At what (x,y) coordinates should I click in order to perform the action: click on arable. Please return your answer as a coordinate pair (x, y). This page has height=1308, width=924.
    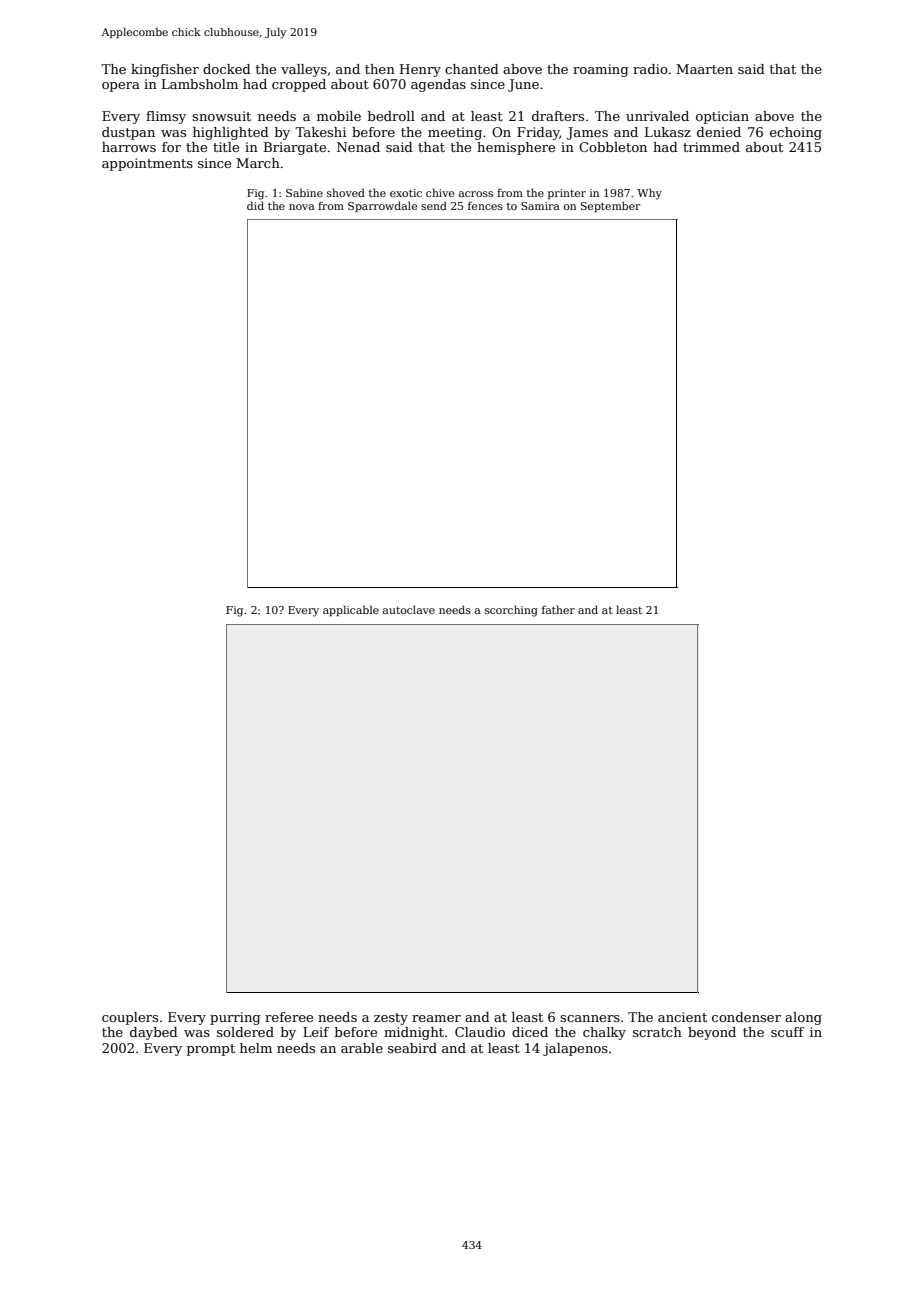
    Looking at the image, I should click on (362, 1048).
